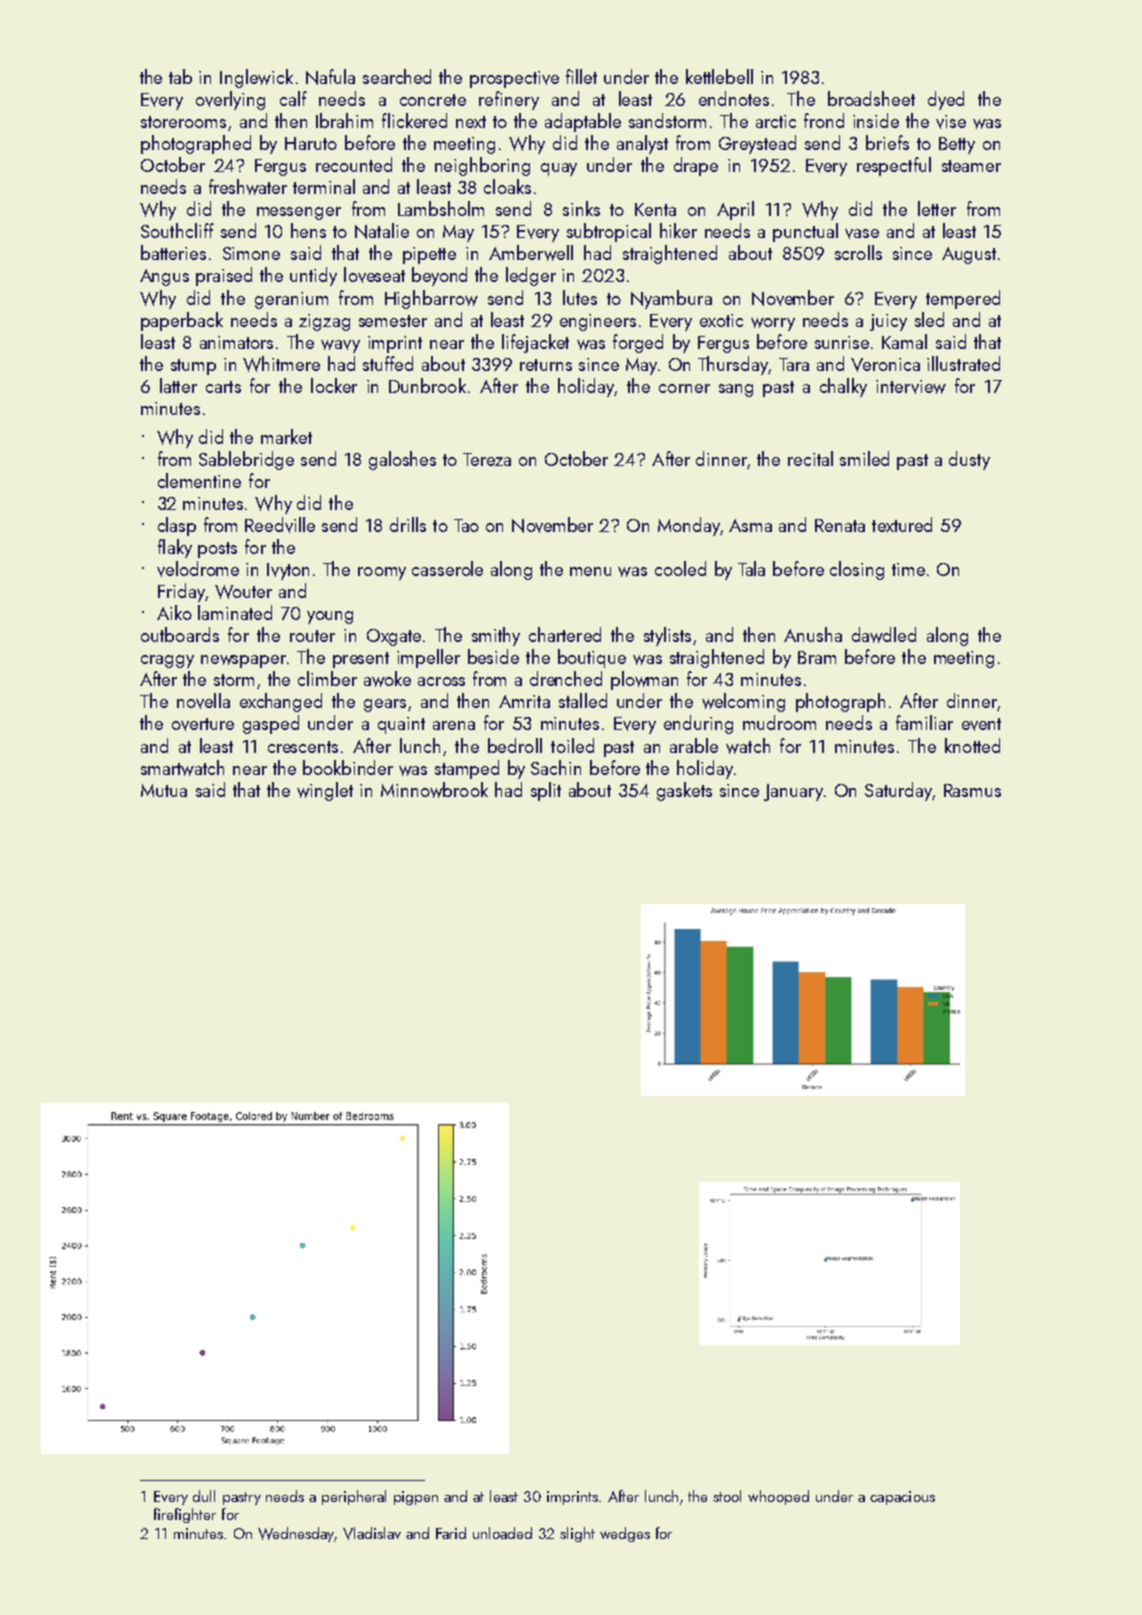 The height and width of the screenshot is (1615, 1142). Describe the element at coordinates (946, 100) in the screenshot. I see `dyed` at that location.
